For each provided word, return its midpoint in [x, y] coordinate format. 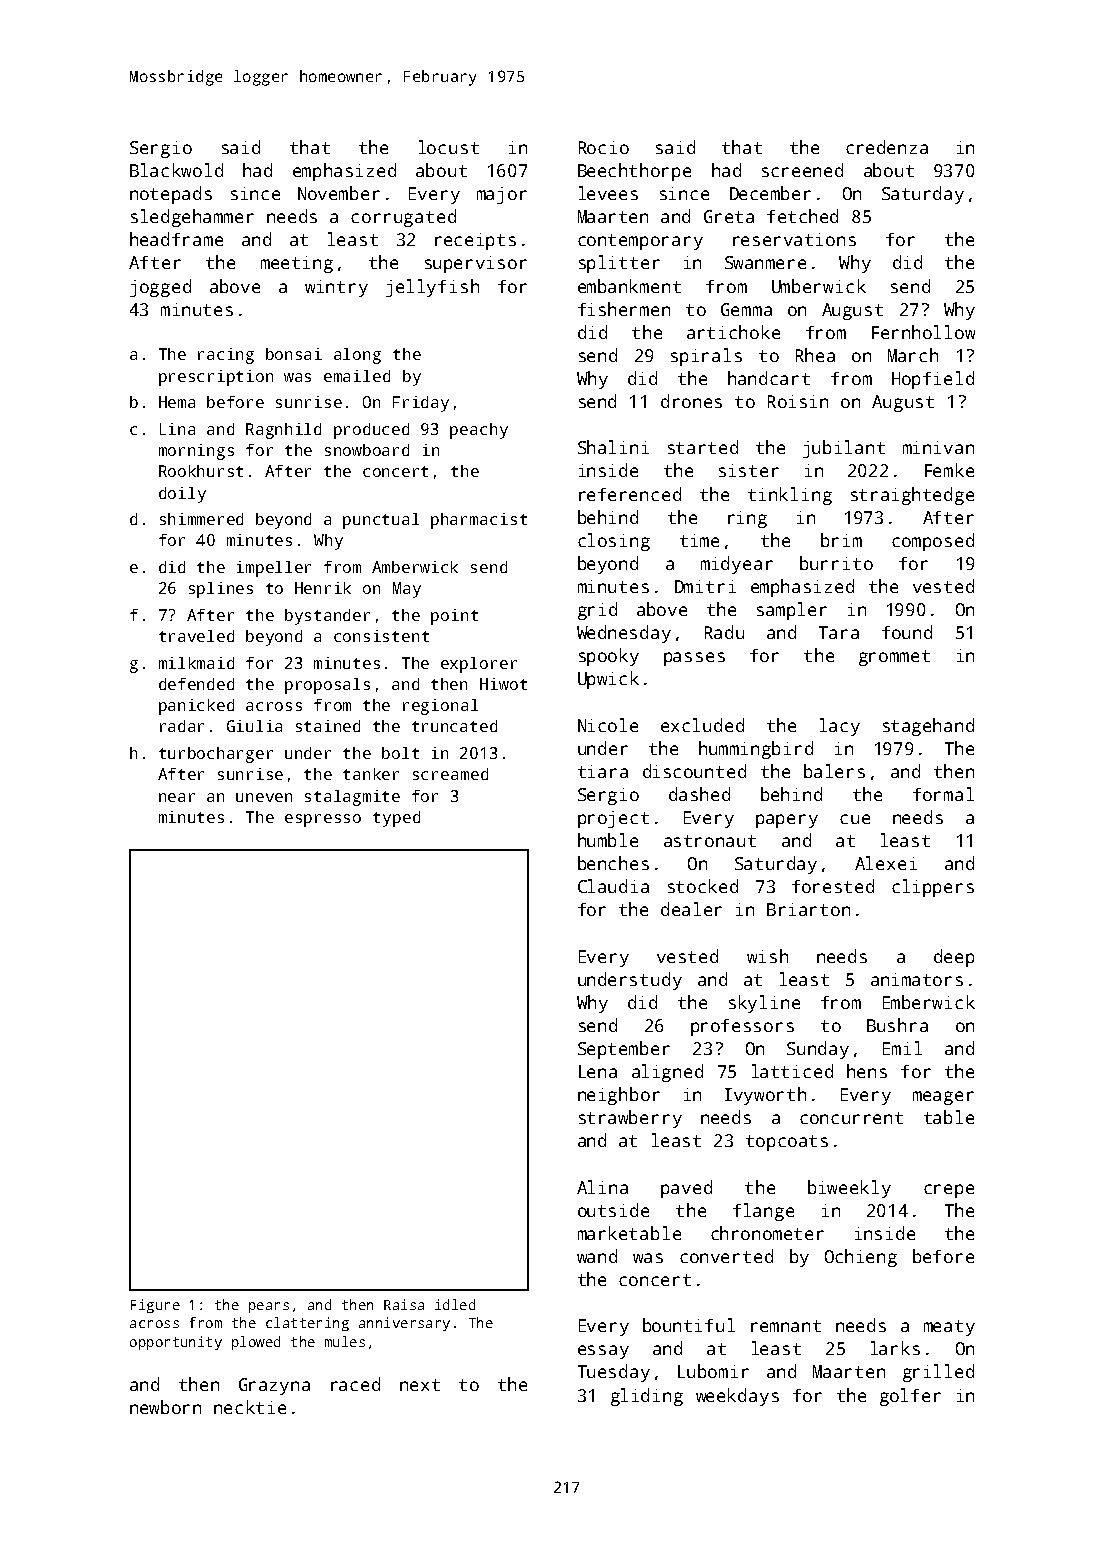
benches [613, 863]
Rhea [815, 355]
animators [917, 979]
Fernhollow [923, 332]
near [177, 797]
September [624, 1050]
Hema [177, 402]
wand [597, 1256]
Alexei [886, 863]
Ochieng [861, 1258]
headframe [176, 239]
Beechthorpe [634, 172]
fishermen [624, 309]
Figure [155, 1306]
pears [269, 1307]
